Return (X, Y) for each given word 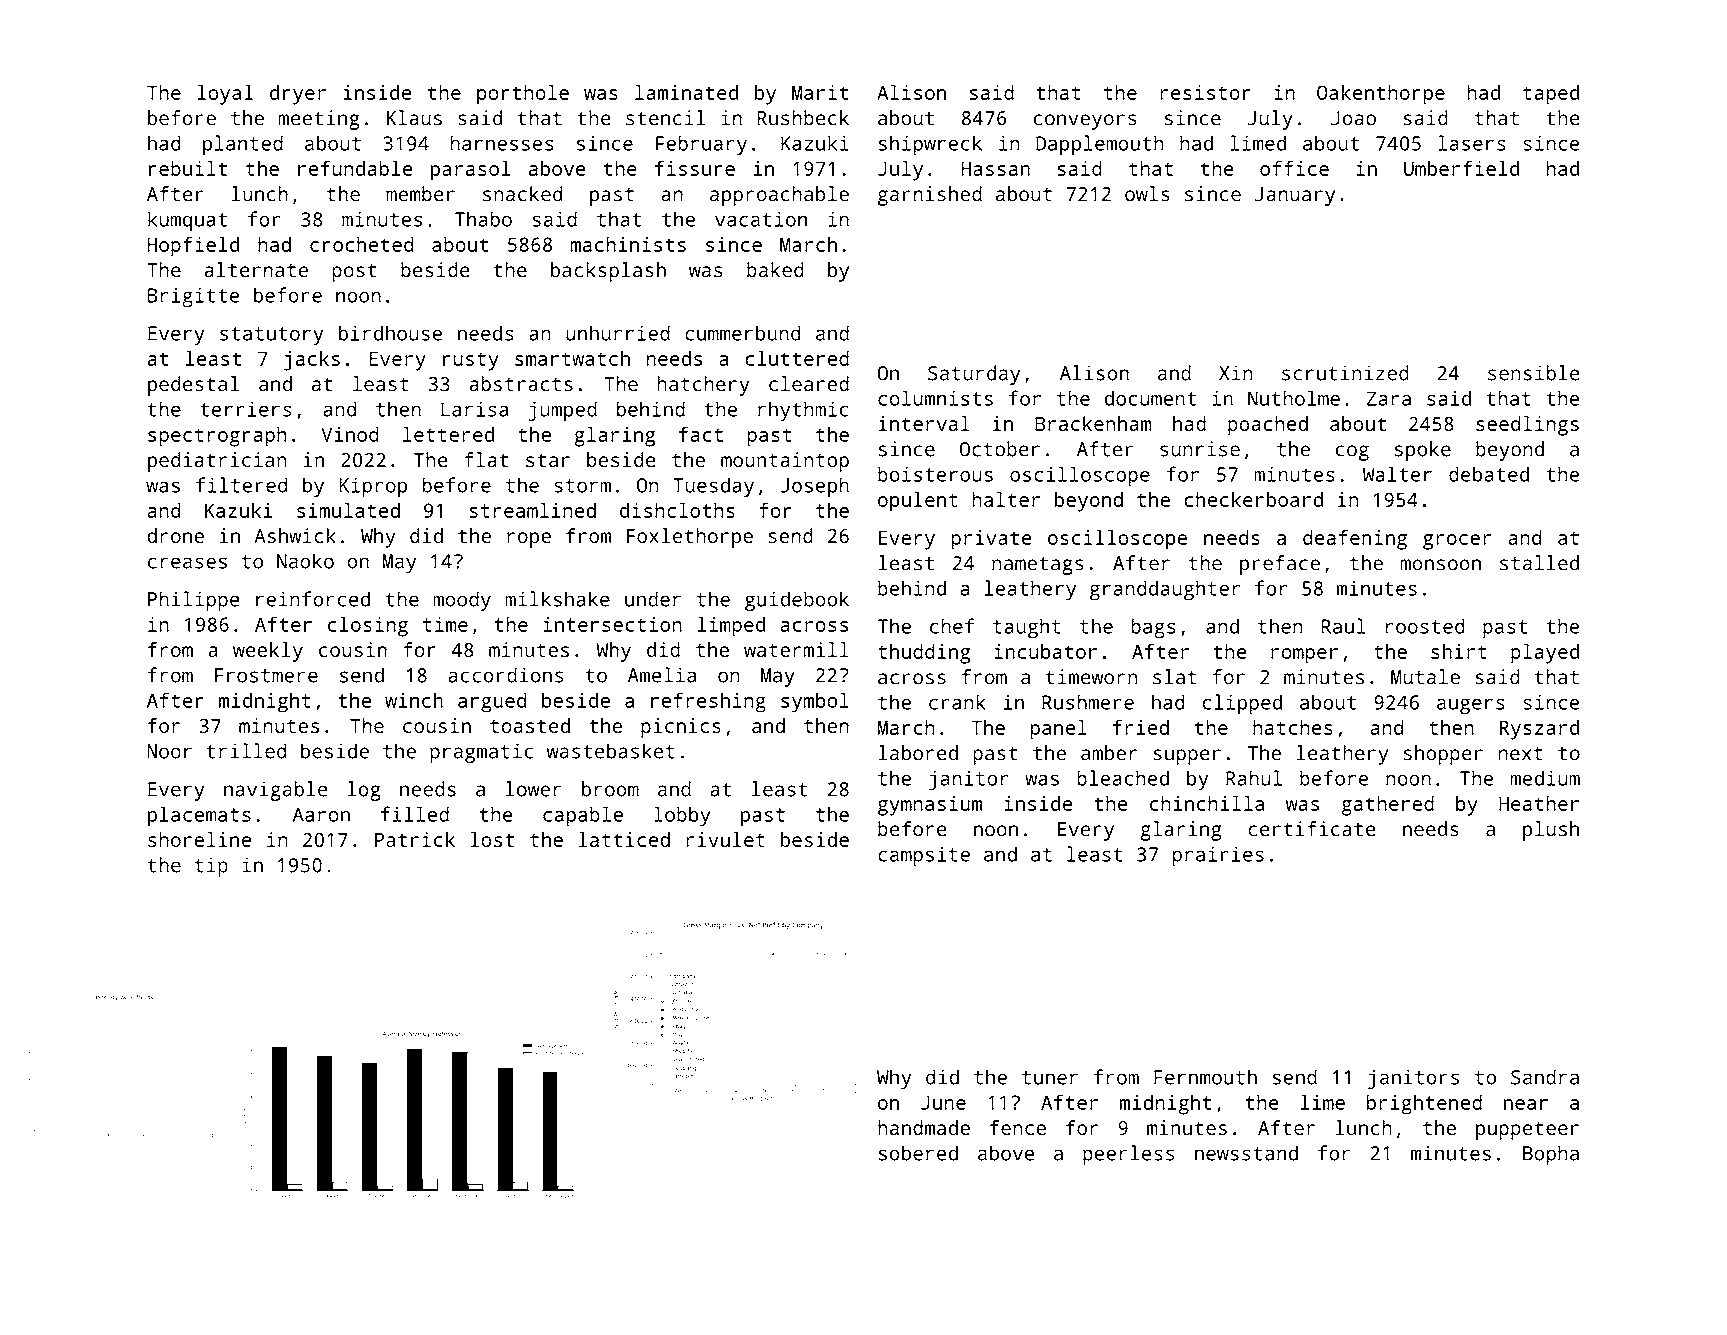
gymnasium (930, 806)
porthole (523, 95)
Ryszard (1539, 730)
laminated (686, 92)
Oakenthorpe (1381, 95)
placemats (199, 816)
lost (492, 839)
